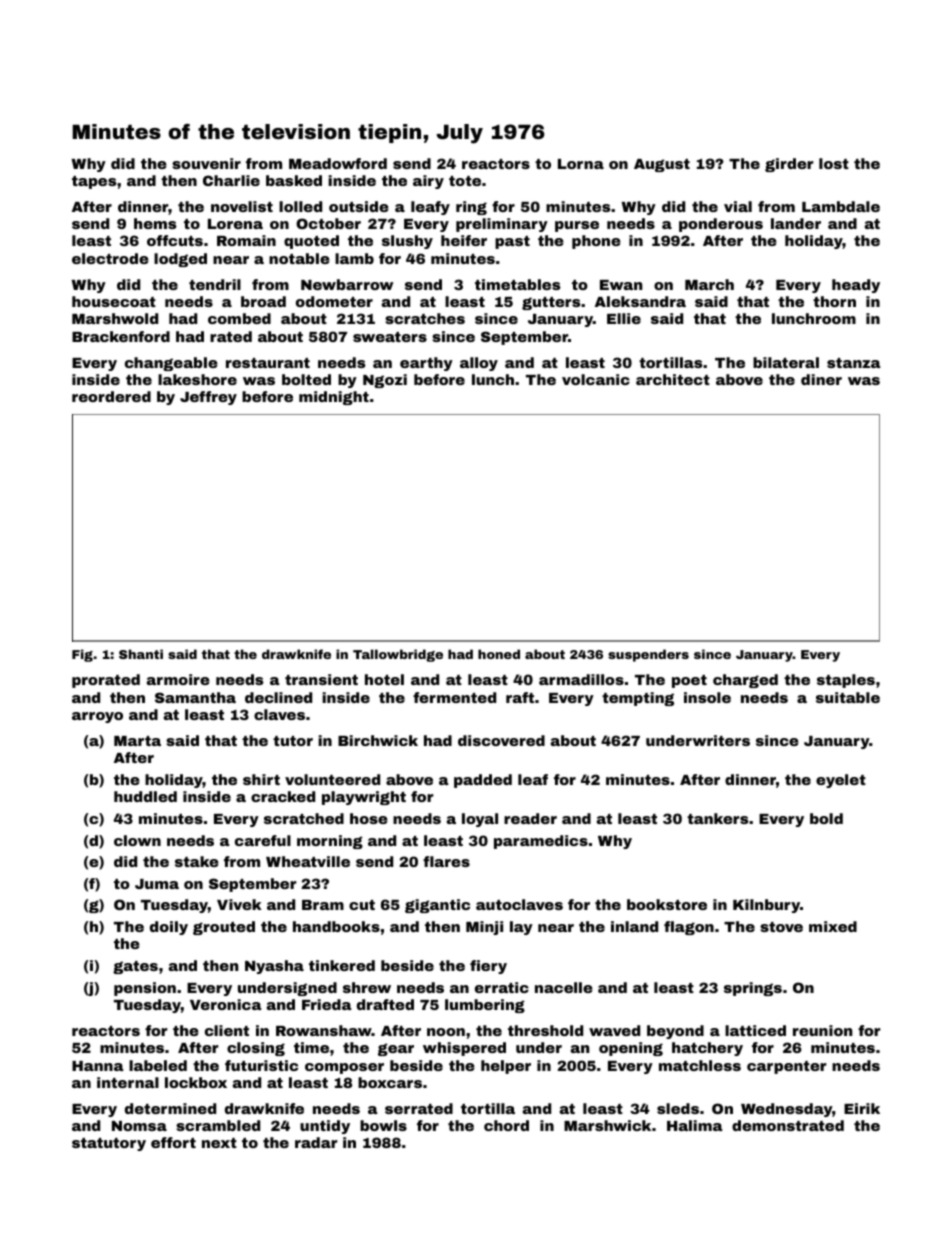  What do you see at coordinates (407, 242) in the image?
I see `slushy` at bounding box center [407, 242].
